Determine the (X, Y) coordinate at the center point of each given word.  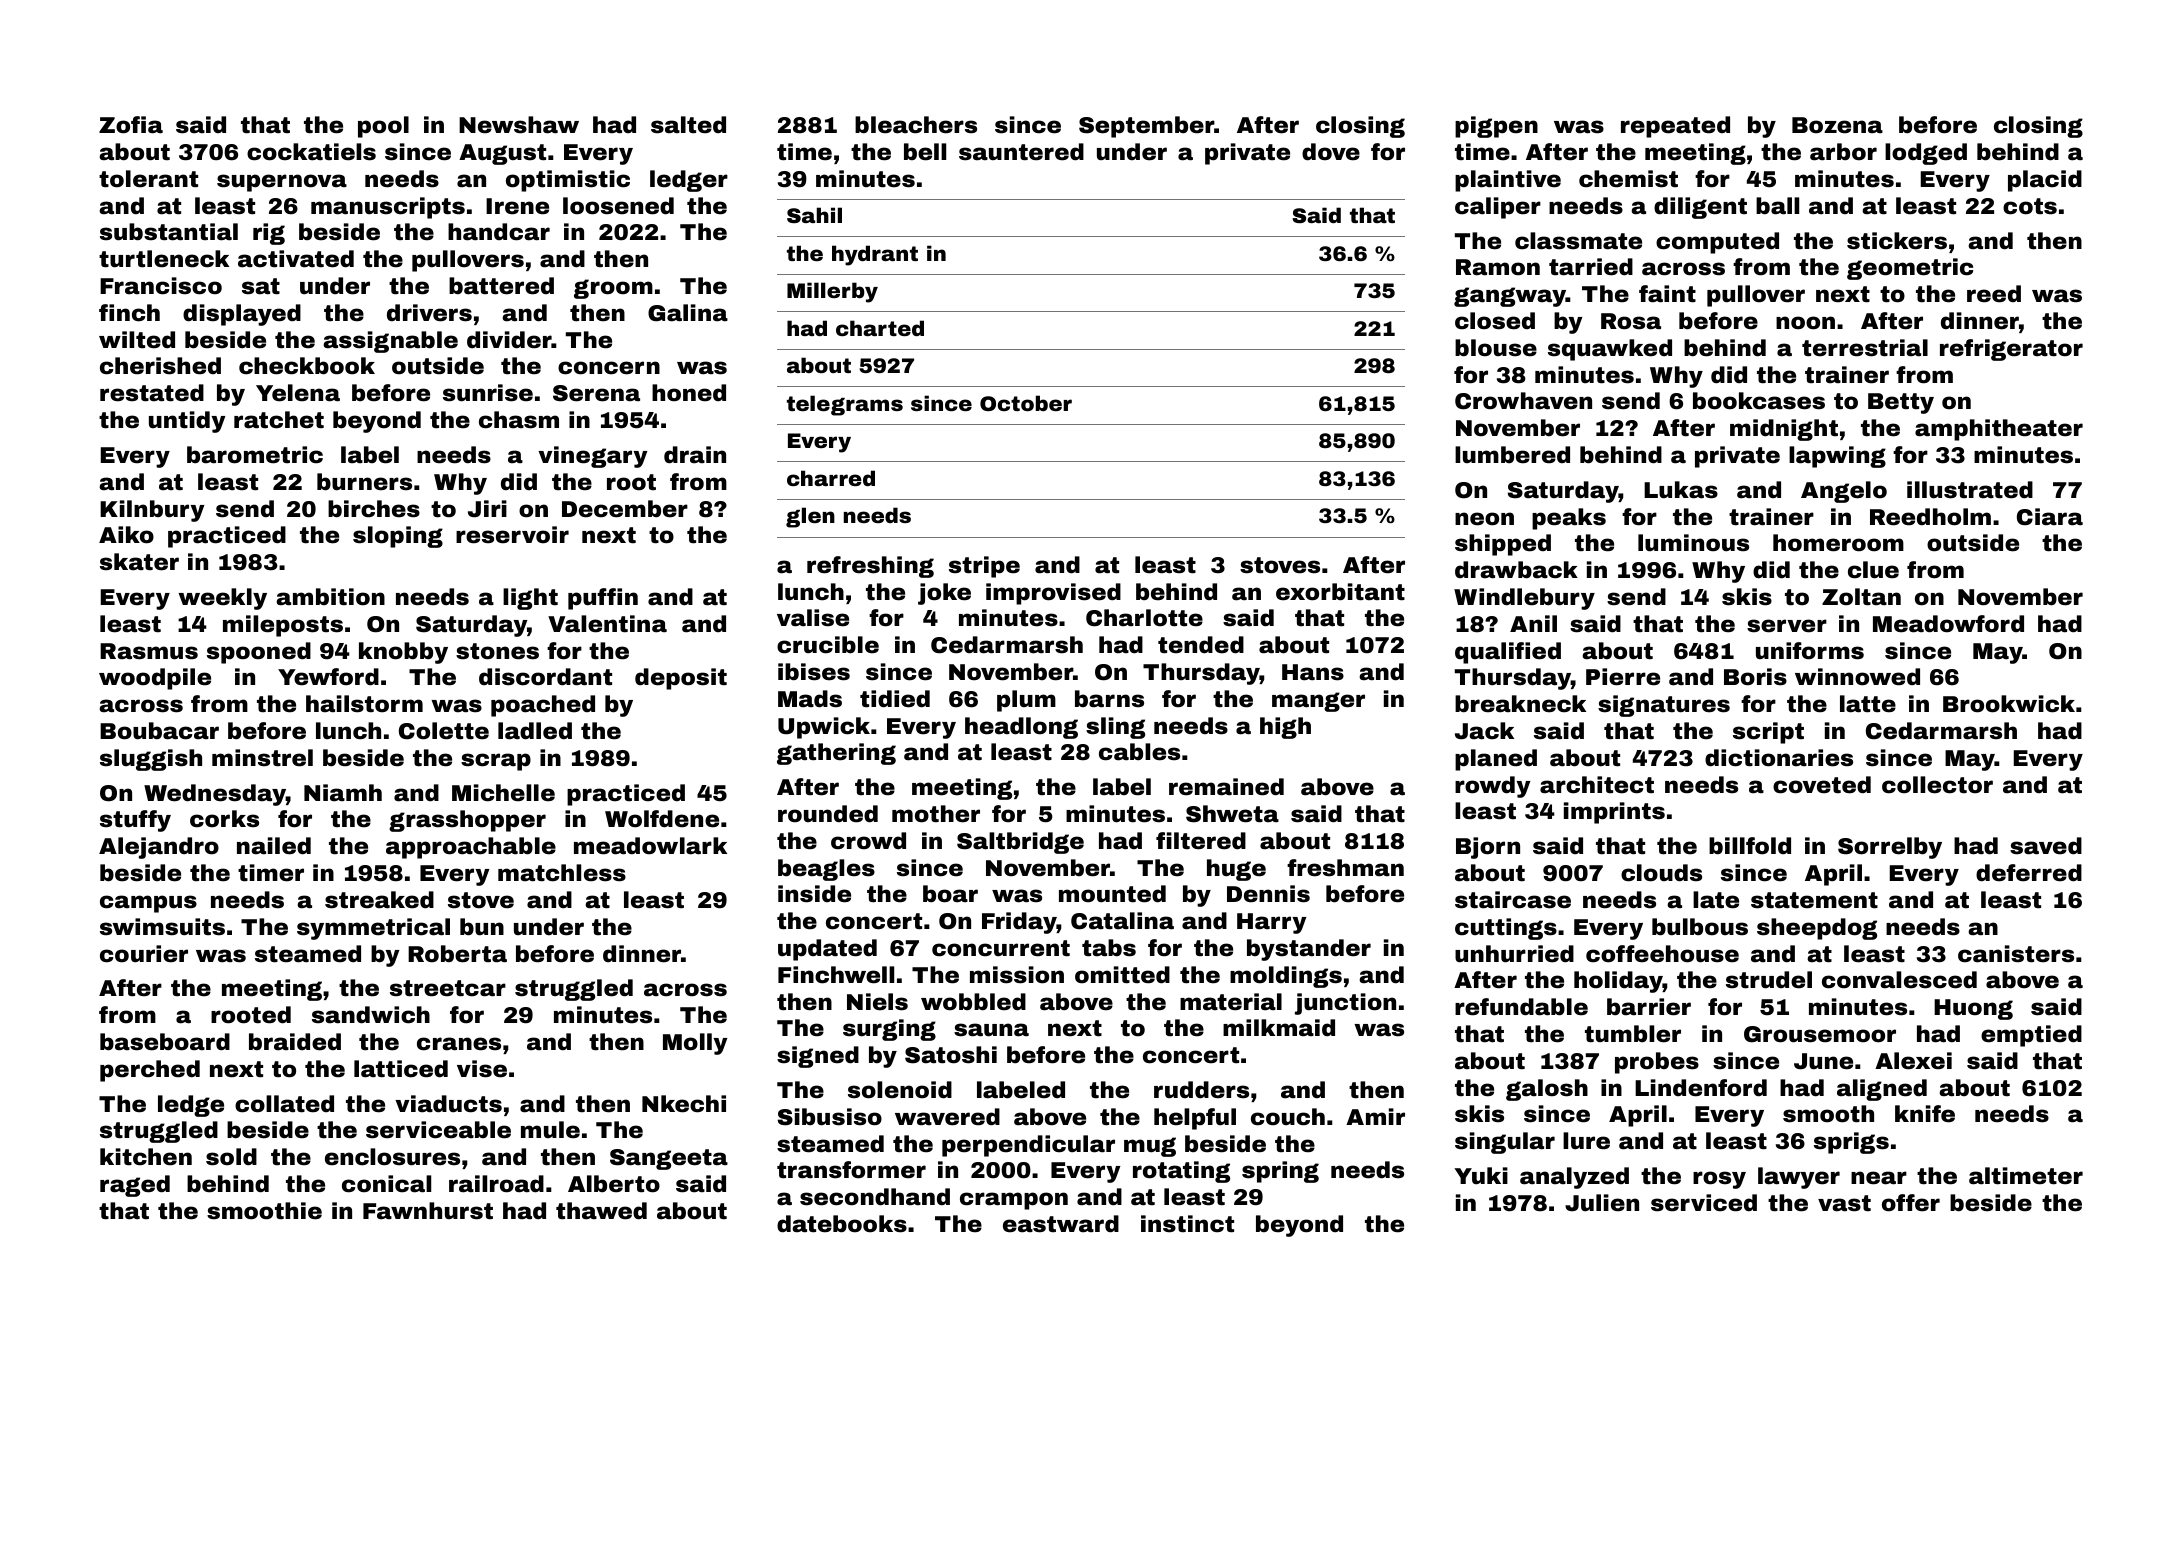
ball (1777, 206)
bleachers (916, 125)
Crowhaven (1523, 401)
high (1285, 728)
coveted (1822, 785)
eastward (1061, 1224)
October (1026, 403)
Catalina (1122, 921)
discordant (545, 677)
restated (152, 393)
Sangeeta (669, 1159)
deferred (2029, 873)
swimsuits (162, 927)
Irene (517, 206)
